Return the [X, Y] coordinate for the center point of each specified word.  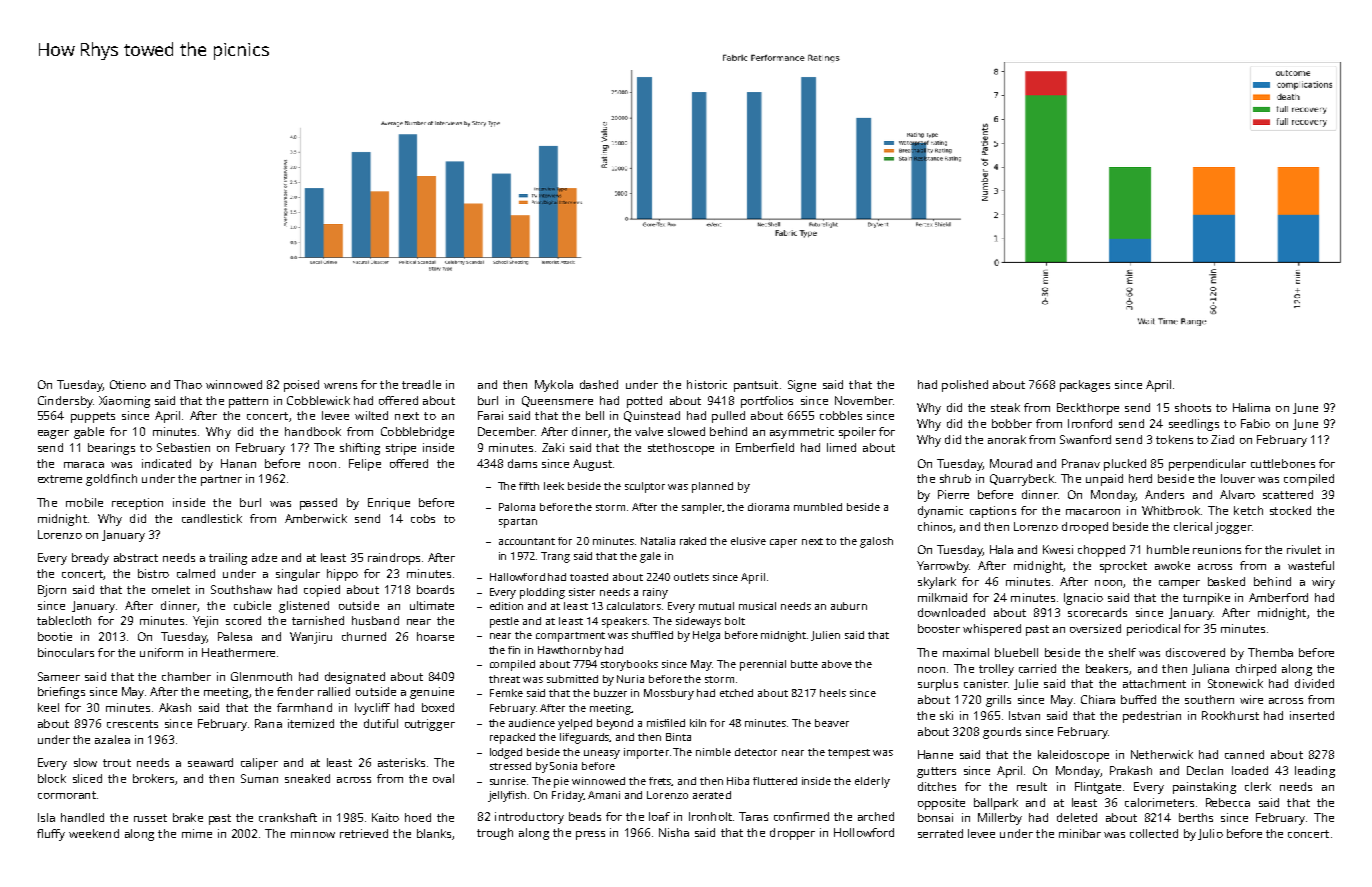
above [837, 664]
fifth [529, 486]
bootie [55, 636]
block [52, 778]
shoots [1193, 407]
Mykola [554, 386]
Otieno [128, 384]
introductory [529, 818]
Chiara [1098, 699]
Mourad [1011, 463]
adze [264, 557]
